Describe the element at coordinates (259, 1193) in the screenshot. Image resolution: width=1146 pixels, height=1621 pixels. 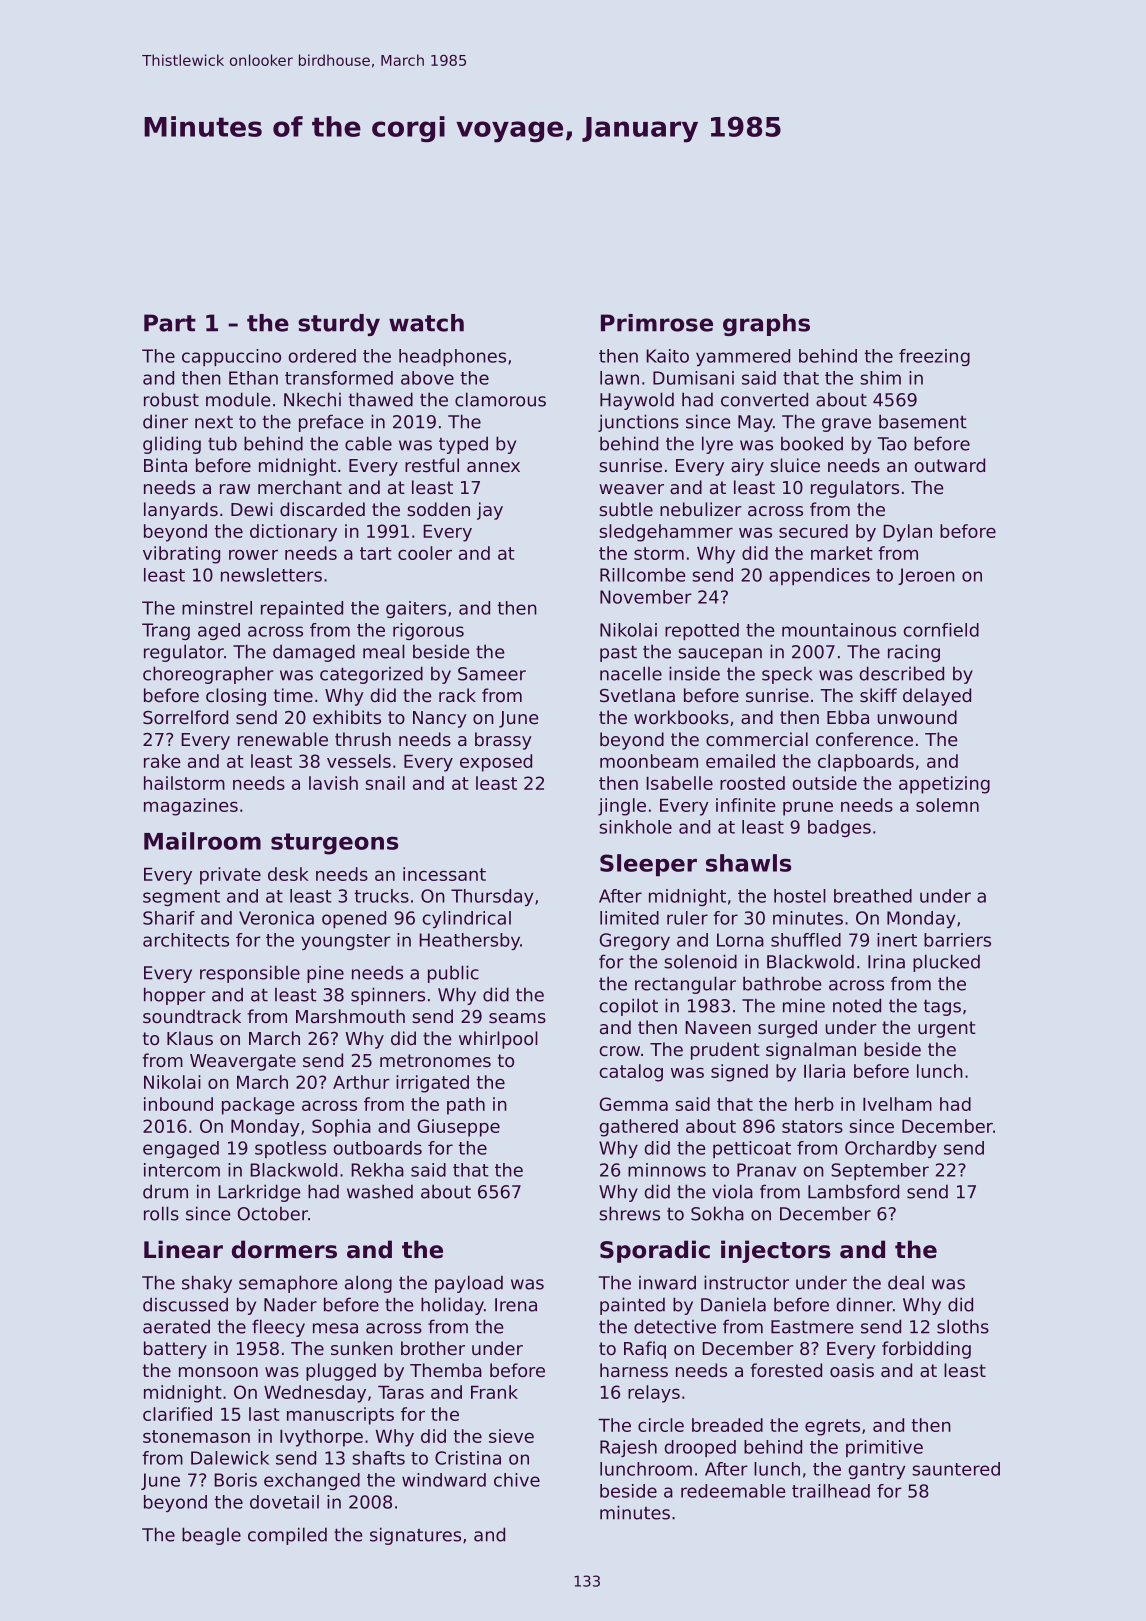
I see `Larkridge` at that location.
